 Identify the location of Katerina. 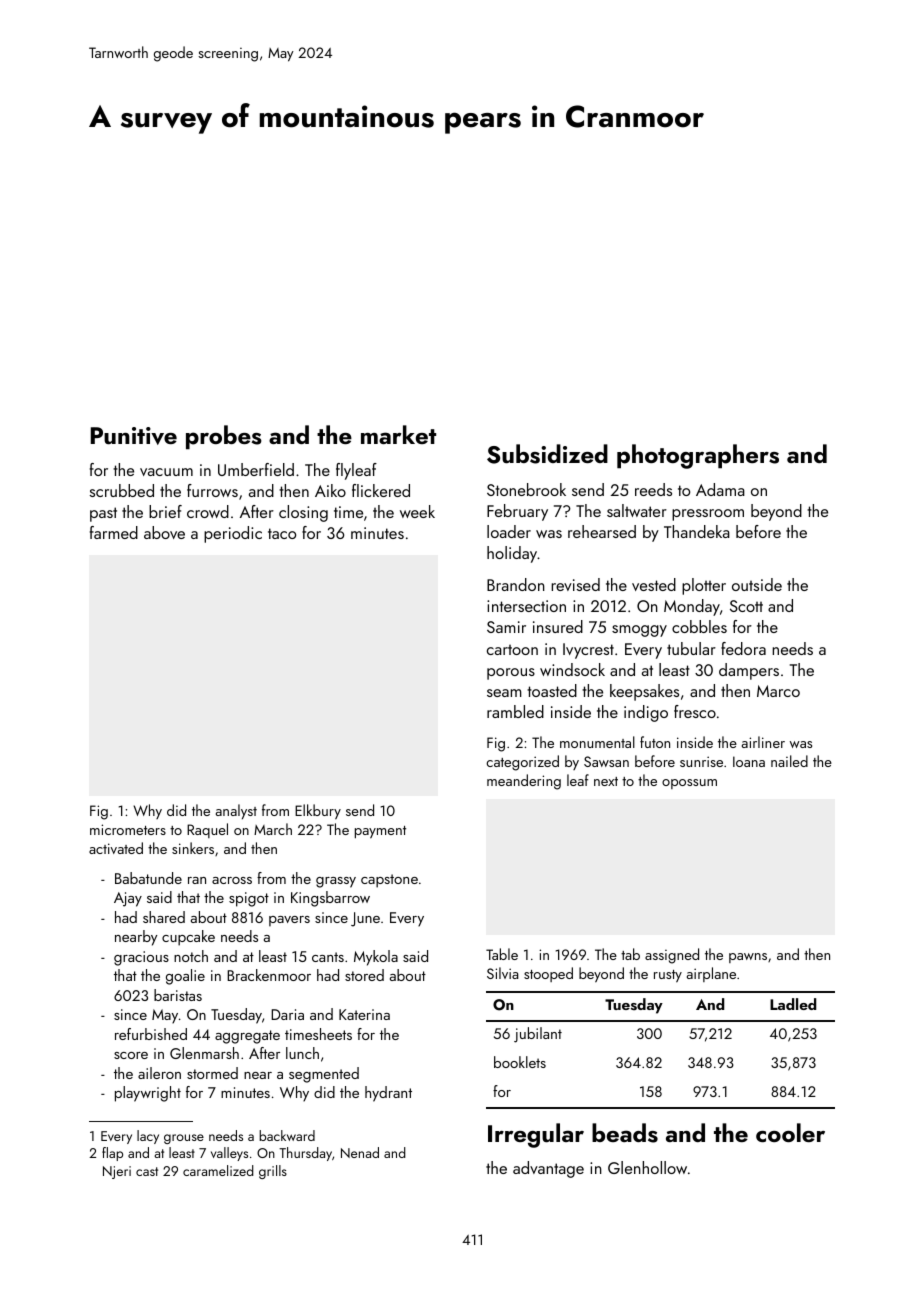
(364, 1014).
